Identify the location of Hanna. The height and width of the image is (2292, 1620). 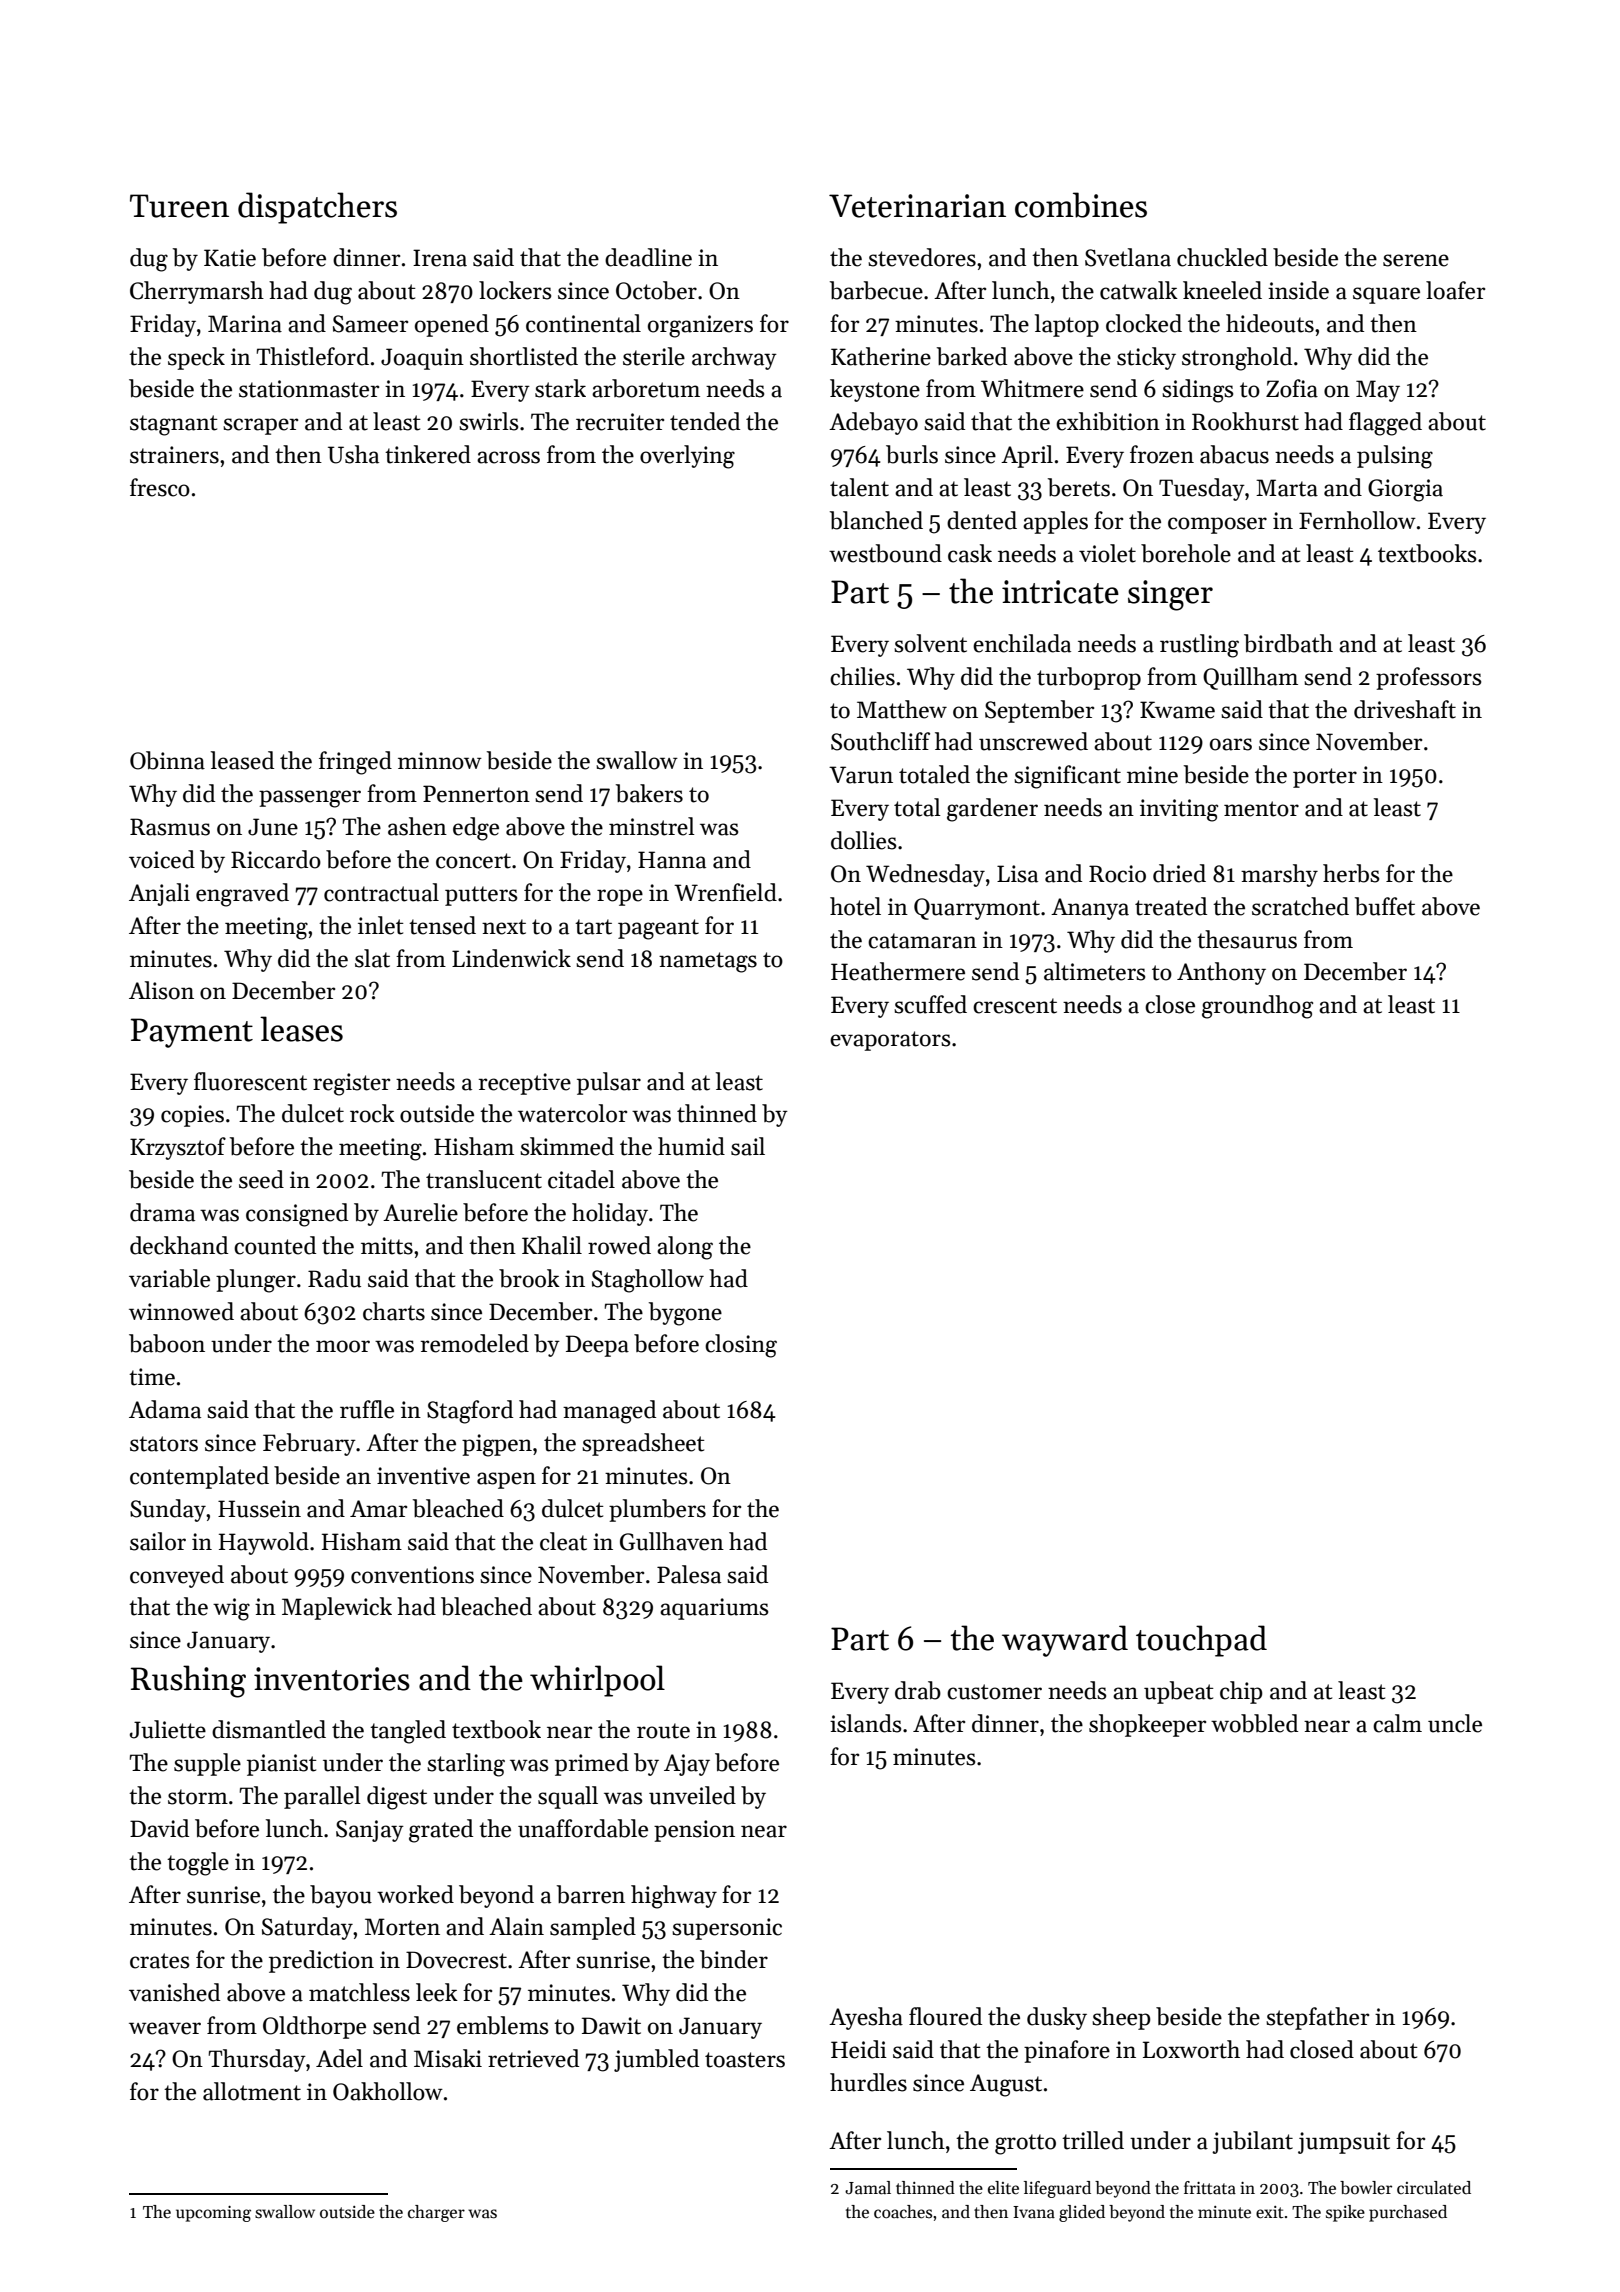
(672, 860).
